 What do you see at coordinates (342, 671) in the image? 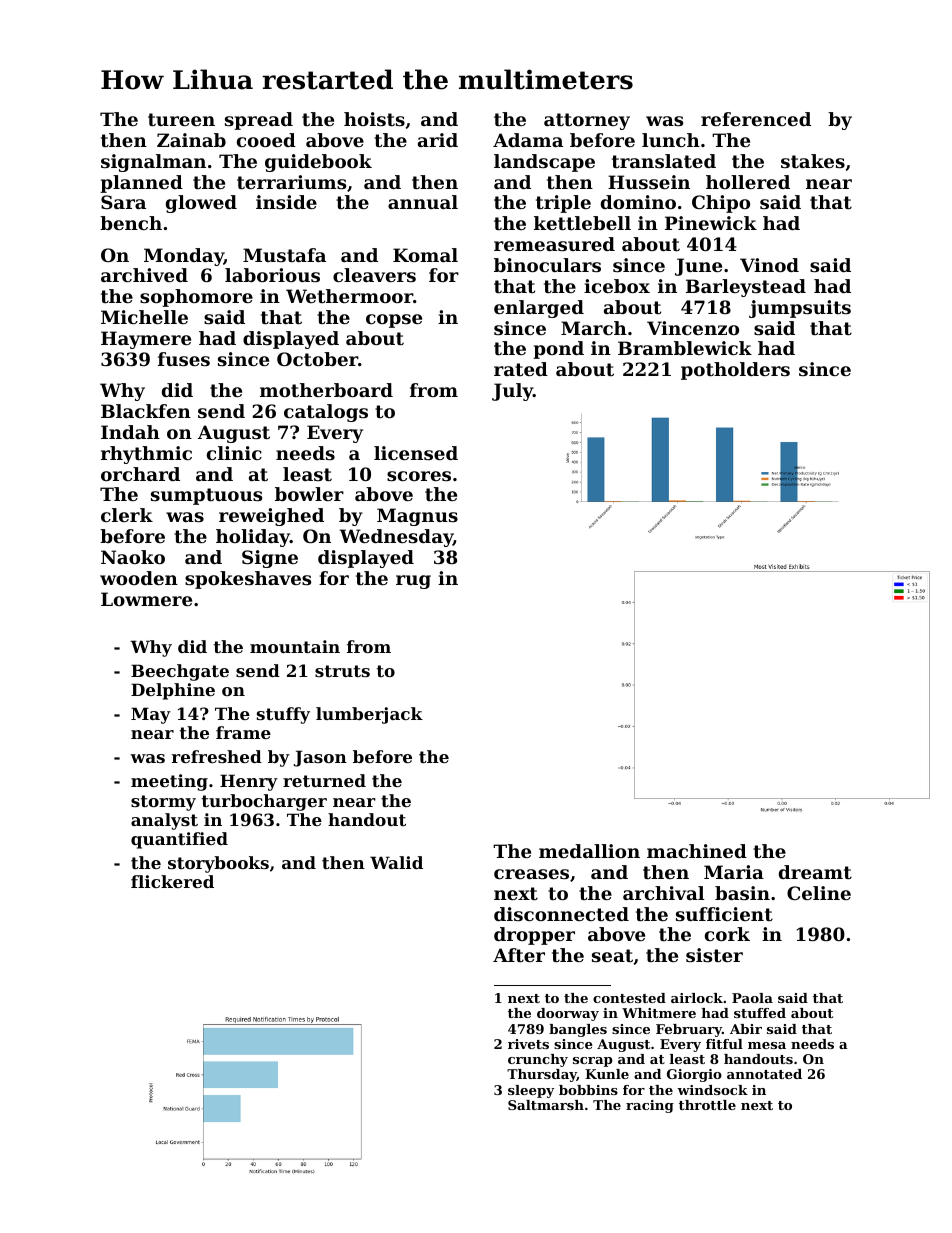
I see `struts` at bounding box center [342, 671].
